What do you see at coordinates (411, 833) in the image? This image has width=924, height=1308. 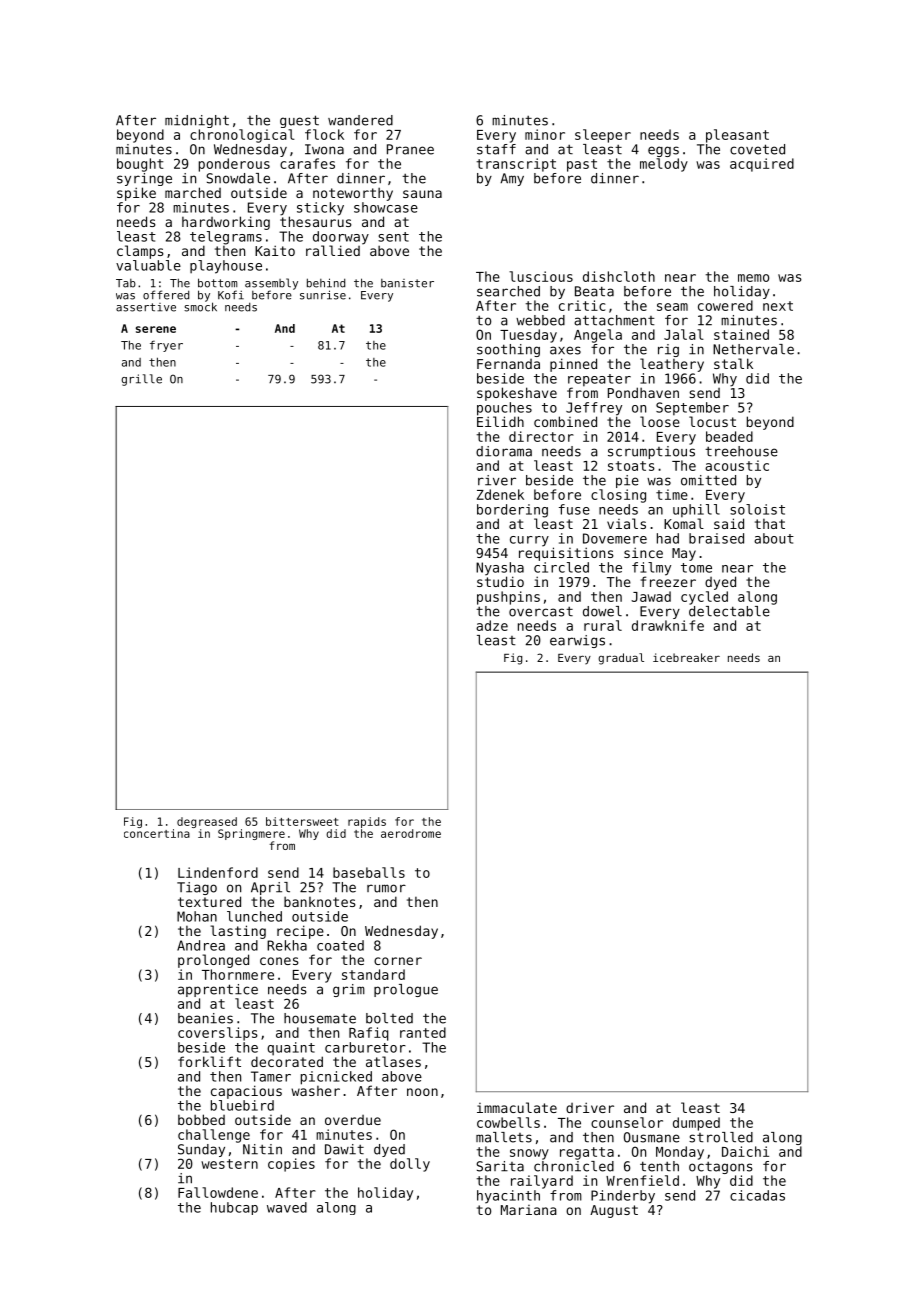 I see `aerodrome` at bounding box center [411, 833].
